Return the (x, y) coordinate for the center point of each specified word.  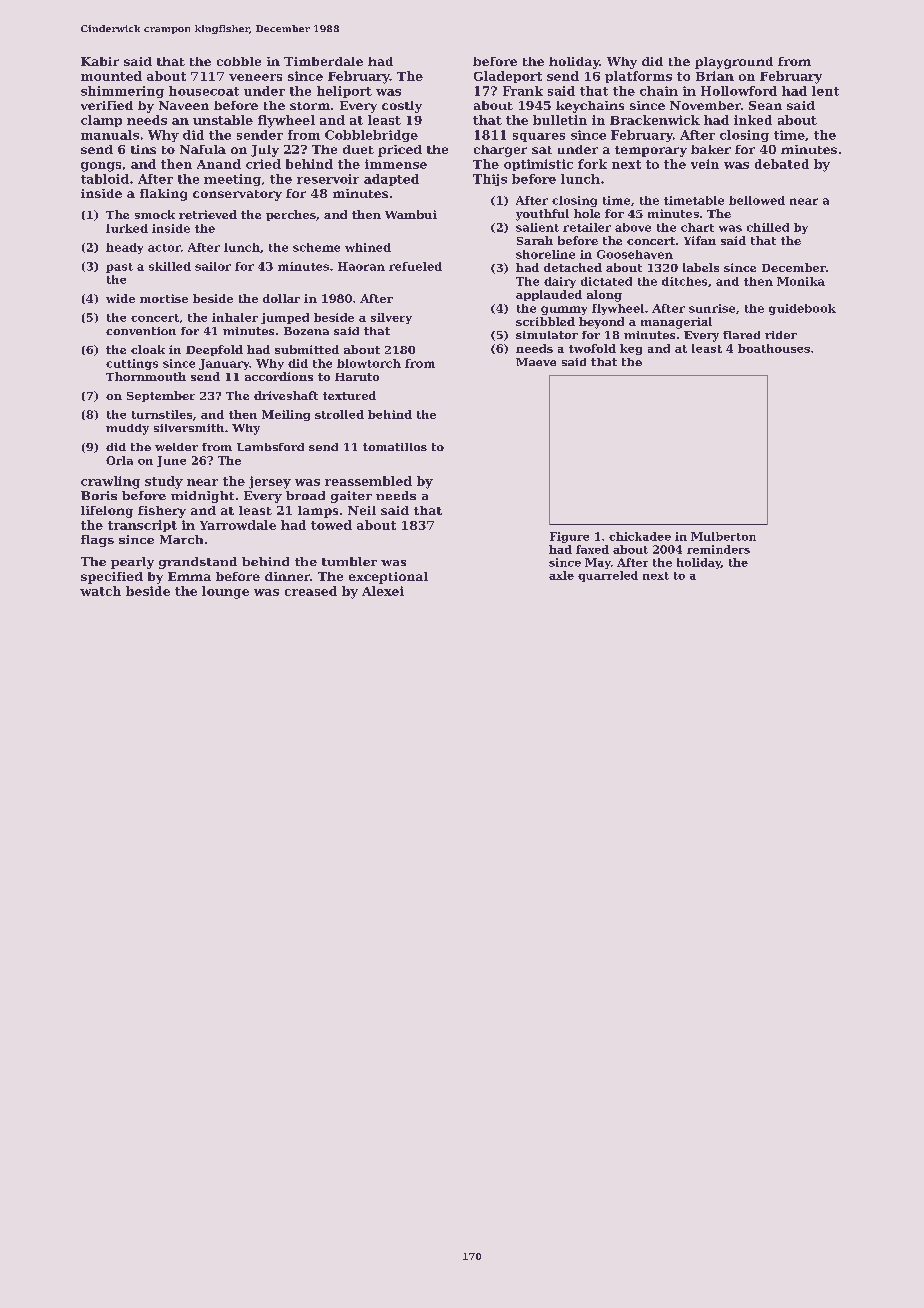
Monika (801, 281)
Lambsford (270, 447)
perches (291, 215)
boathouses (774, 348)
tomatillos (395, 447)
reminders (718, 549)
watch (100, 591)
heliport (344, 92)
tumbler (349, 561)
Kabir (100, 61)
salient (537, 227)
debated (782, 164)
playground (734, 63)
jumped (285, 318)
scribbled (545, 321)
